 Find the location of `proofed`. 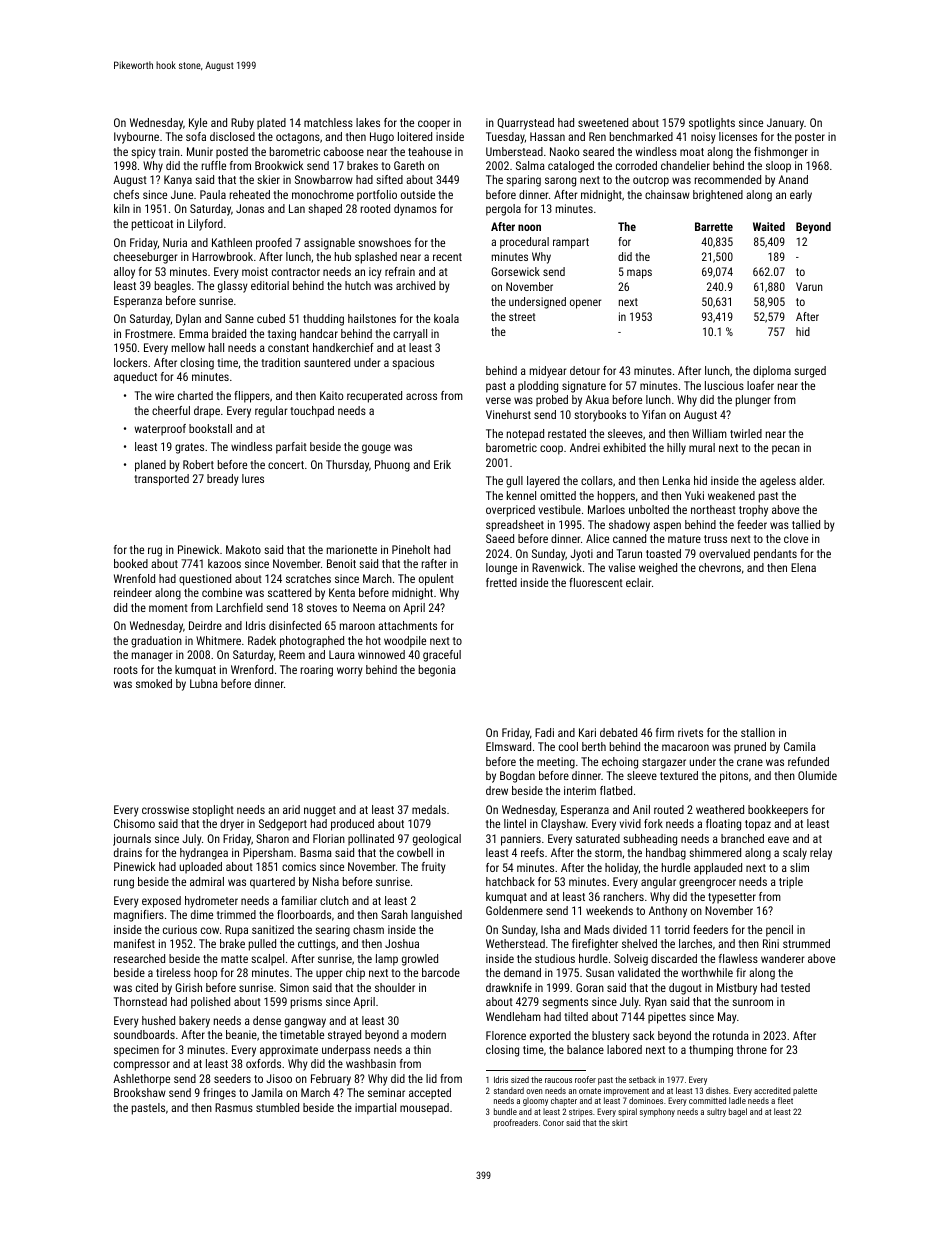

proofed is located at coordinates (274, 244).
